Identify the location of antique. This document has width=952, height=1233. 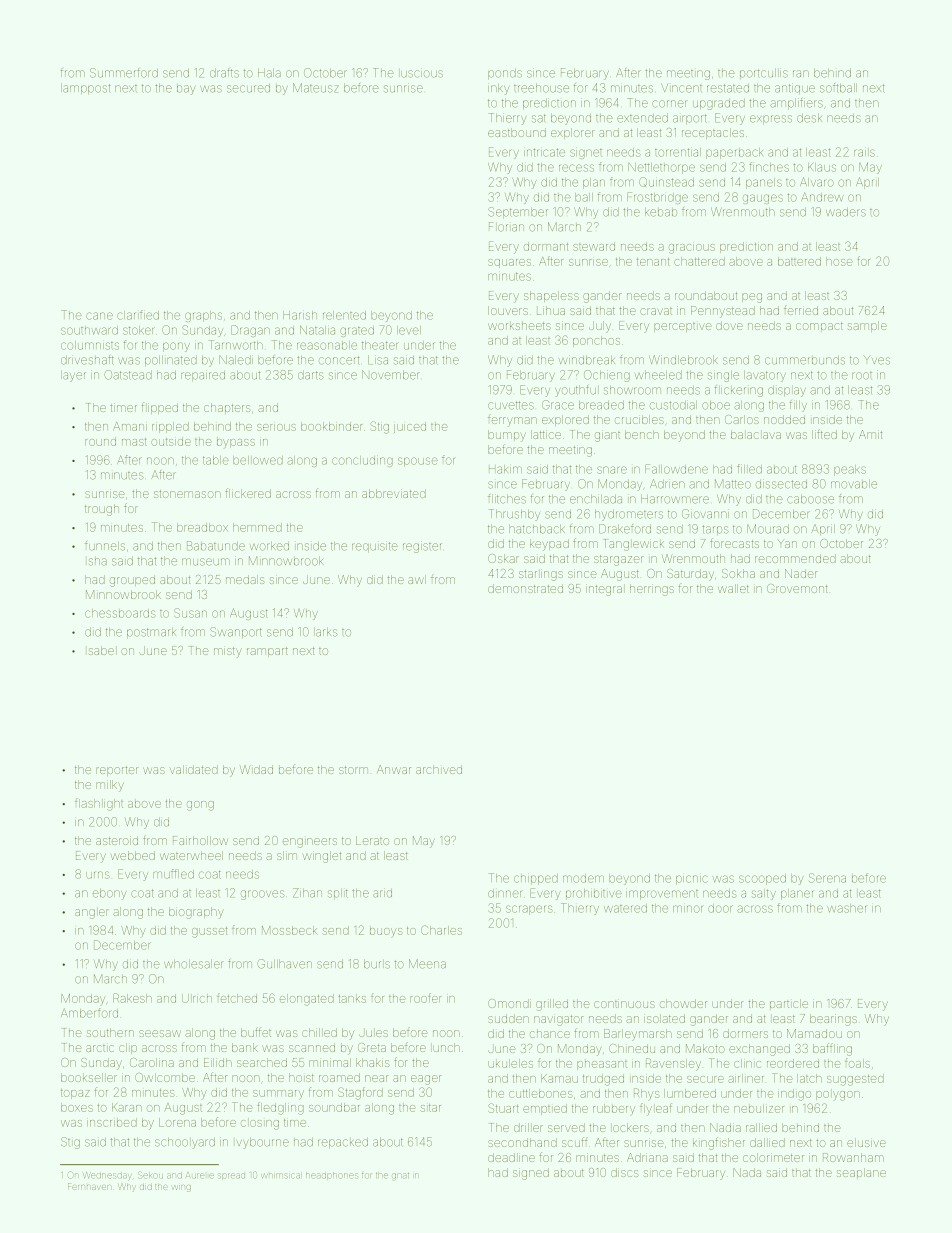
(795, 88).
